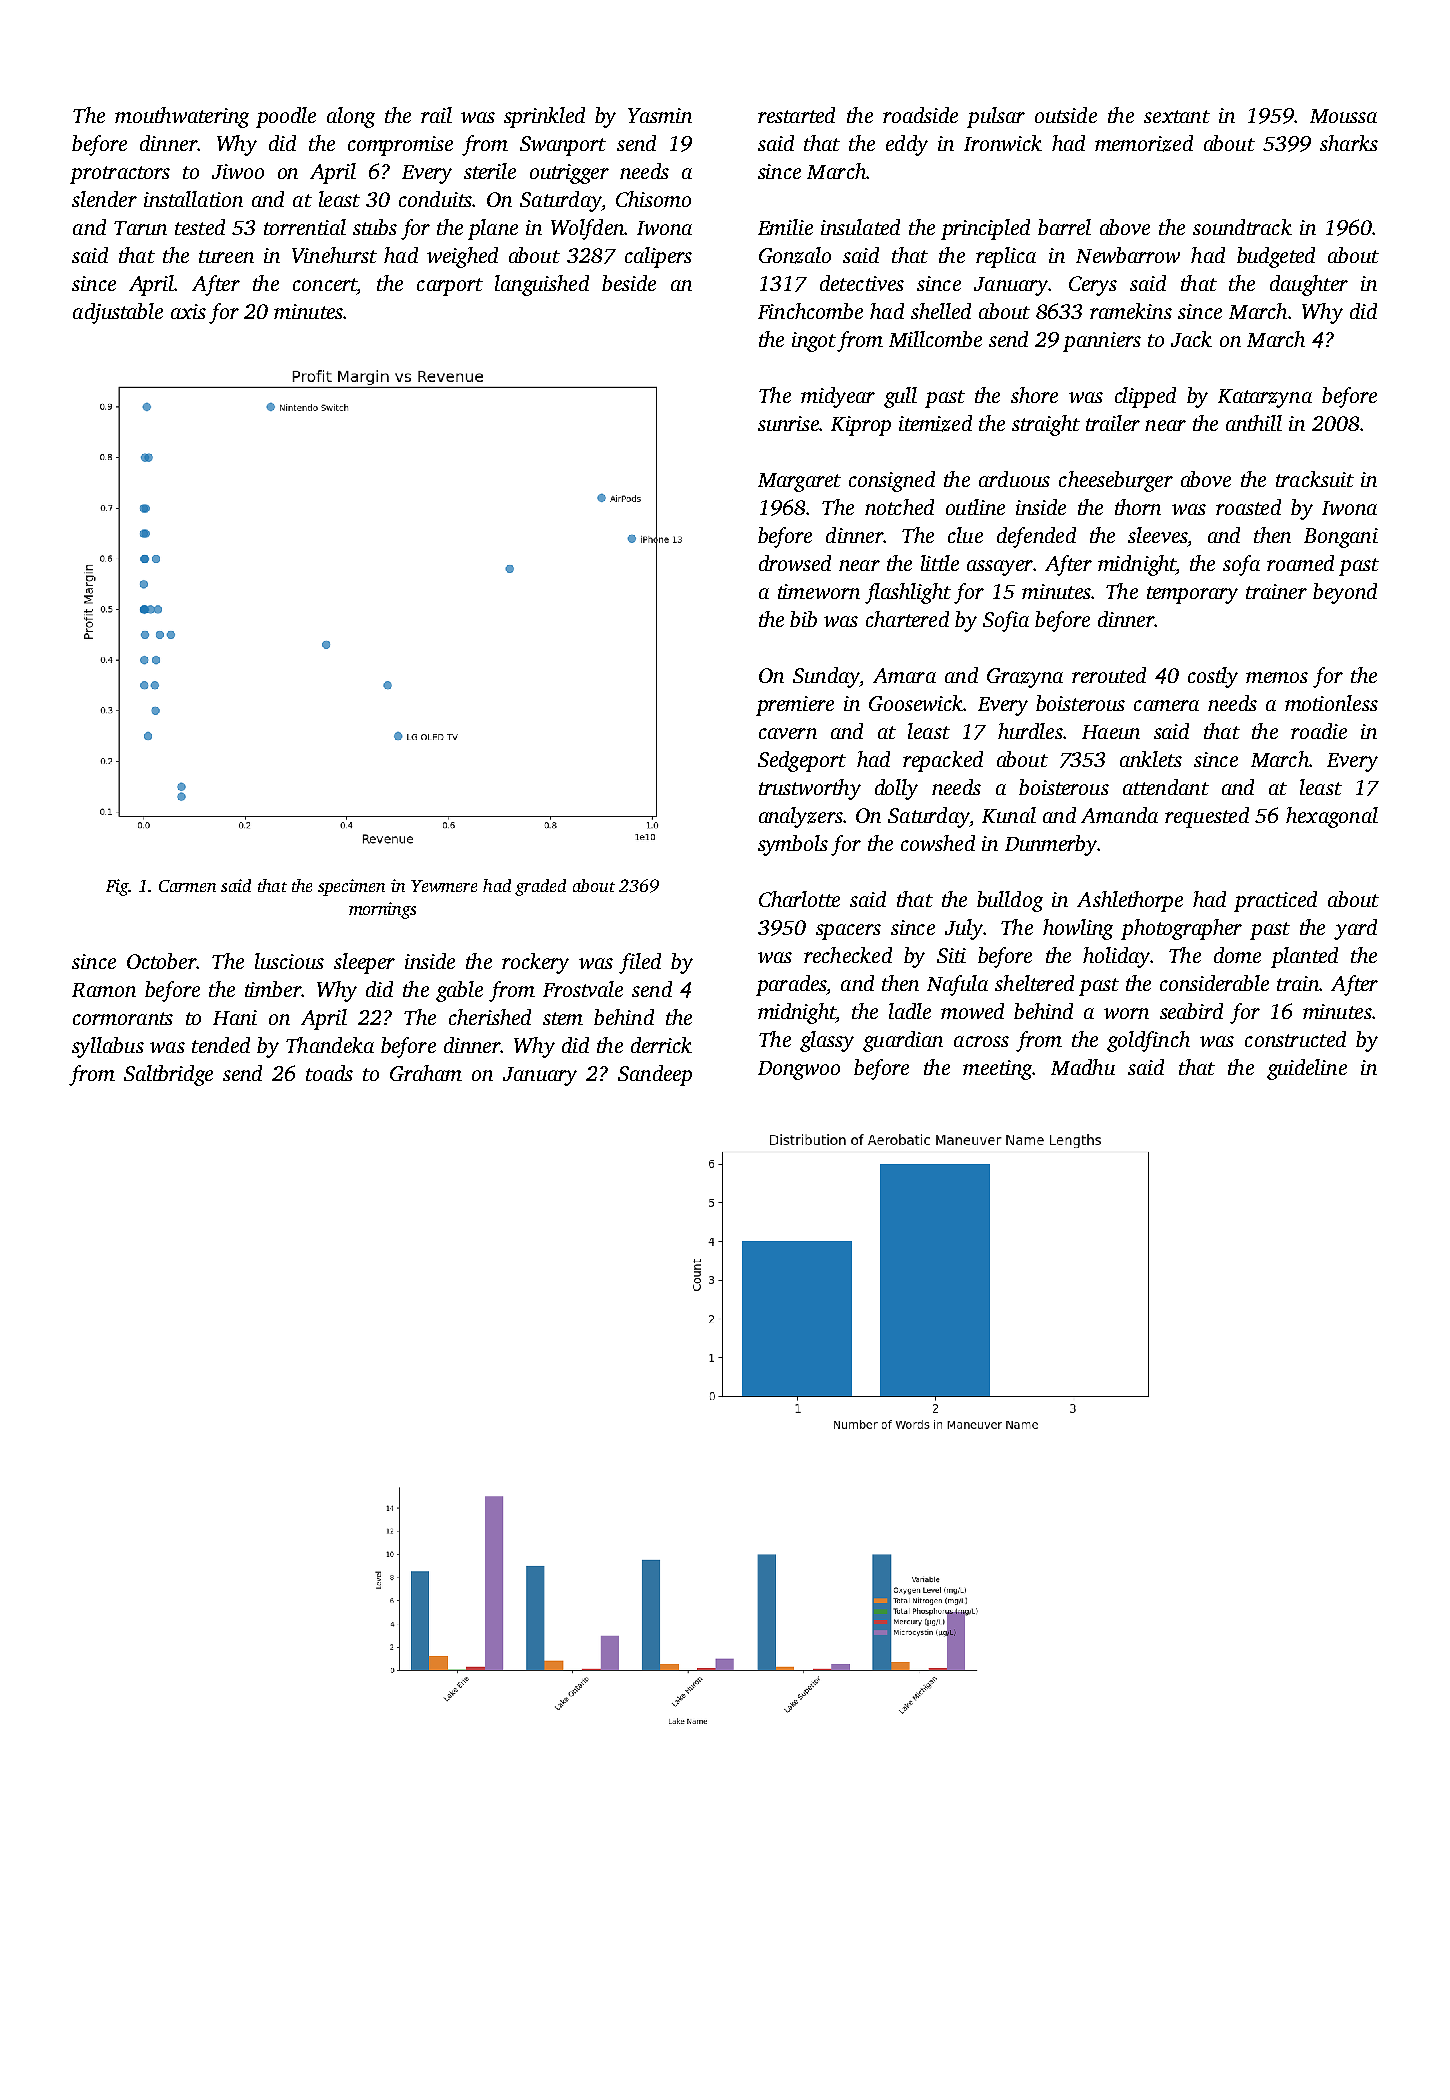  Describe the element at coordinates (351, 887) in the page. I see `specimen` at that location.
